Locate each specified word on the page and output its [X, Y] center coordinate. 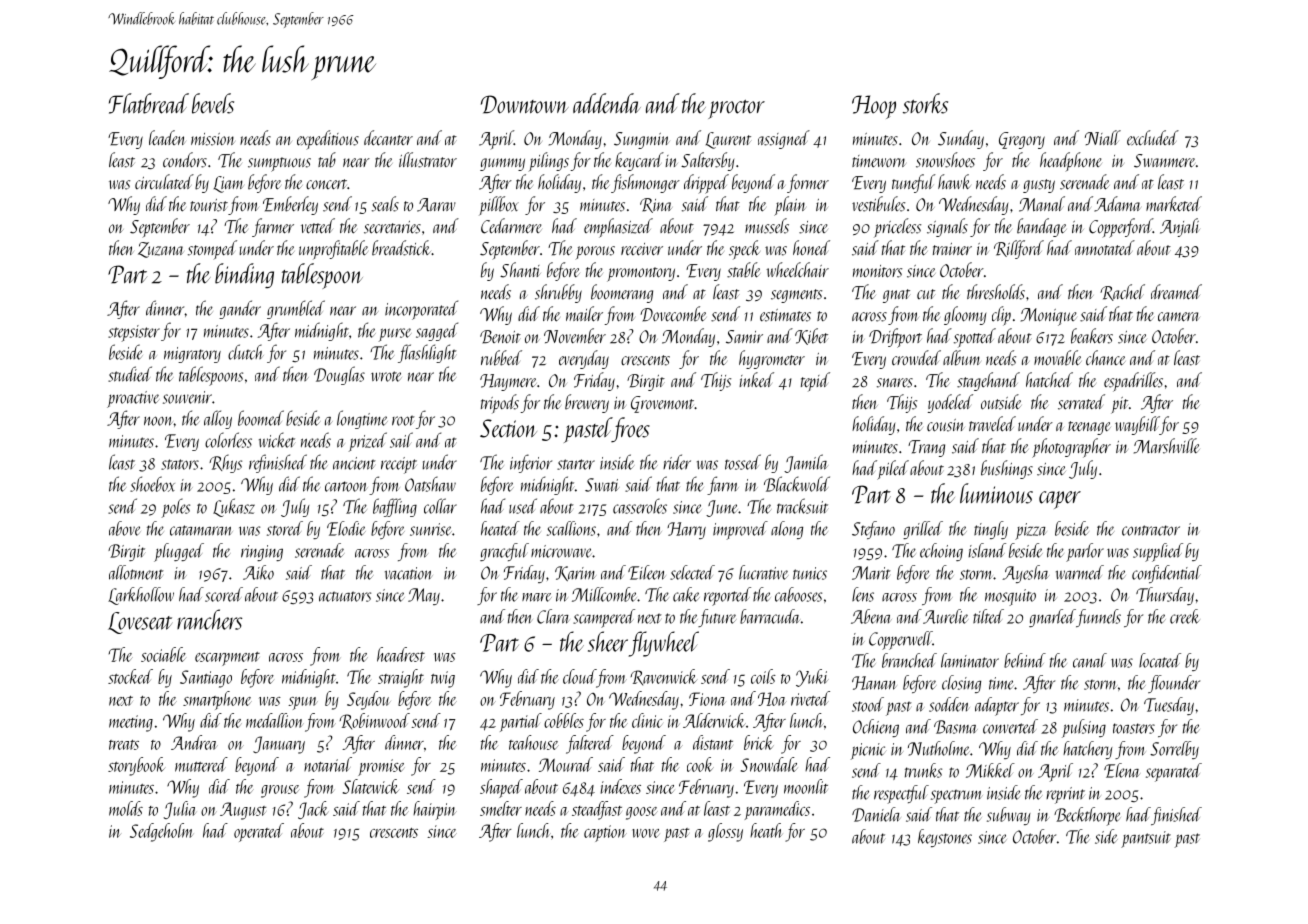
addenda [607, 103]
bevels [213, 103]
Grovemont [662, 404]
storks [925, 103]
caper [1060, 500]
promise [381, 767]
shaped [501, 788]
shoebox [152, 484]
